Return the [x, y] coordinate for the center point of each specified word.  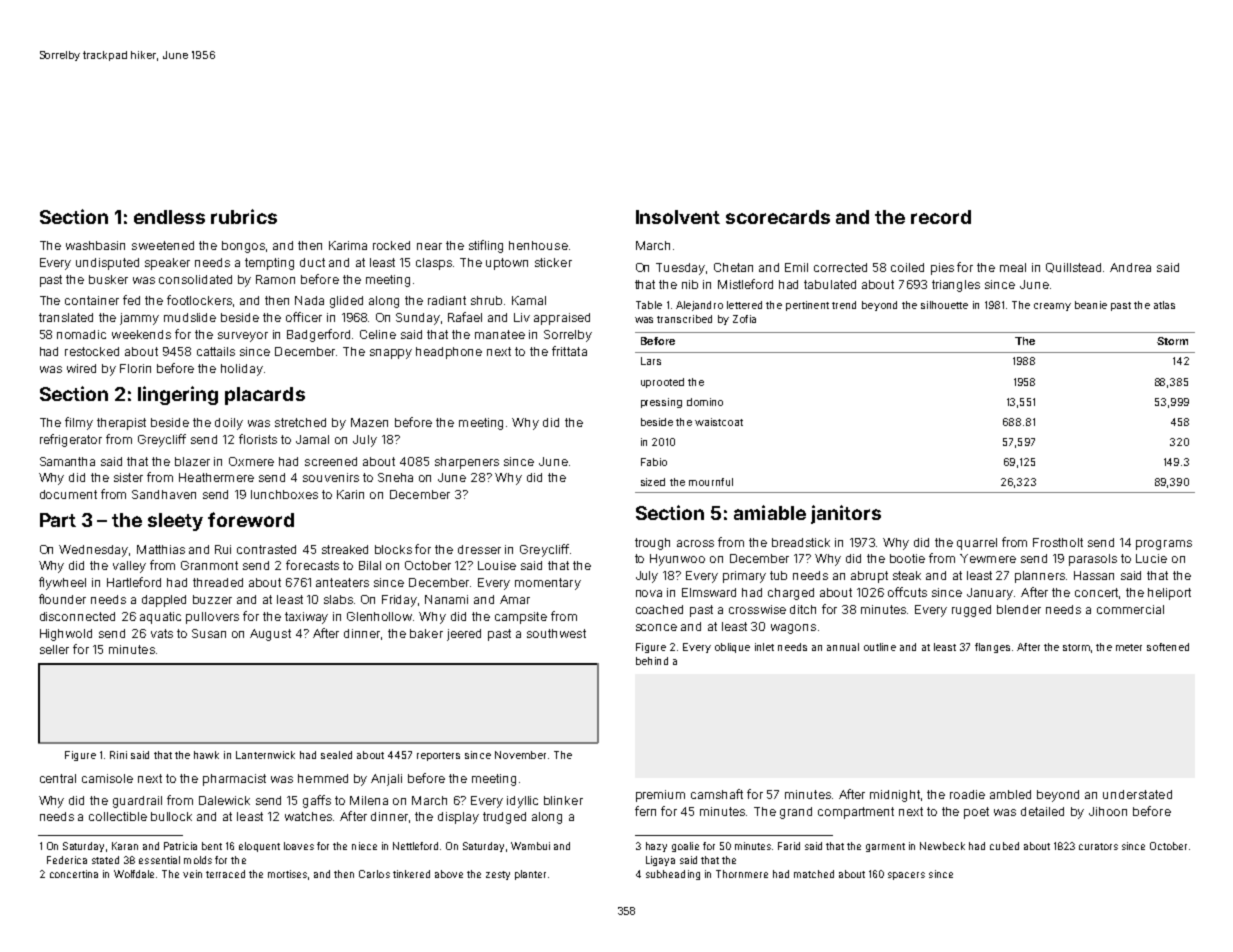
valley [129, 567]
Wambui [530, 846]
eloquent [259, 847]
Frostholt [1058, 542]
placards [265, 396]
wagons [793, 629]
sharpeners [467, 463]
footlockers [199, 300]
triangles [956, 286]
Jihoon [1108, 811]
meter [1129, 647]
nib [690, 284]
